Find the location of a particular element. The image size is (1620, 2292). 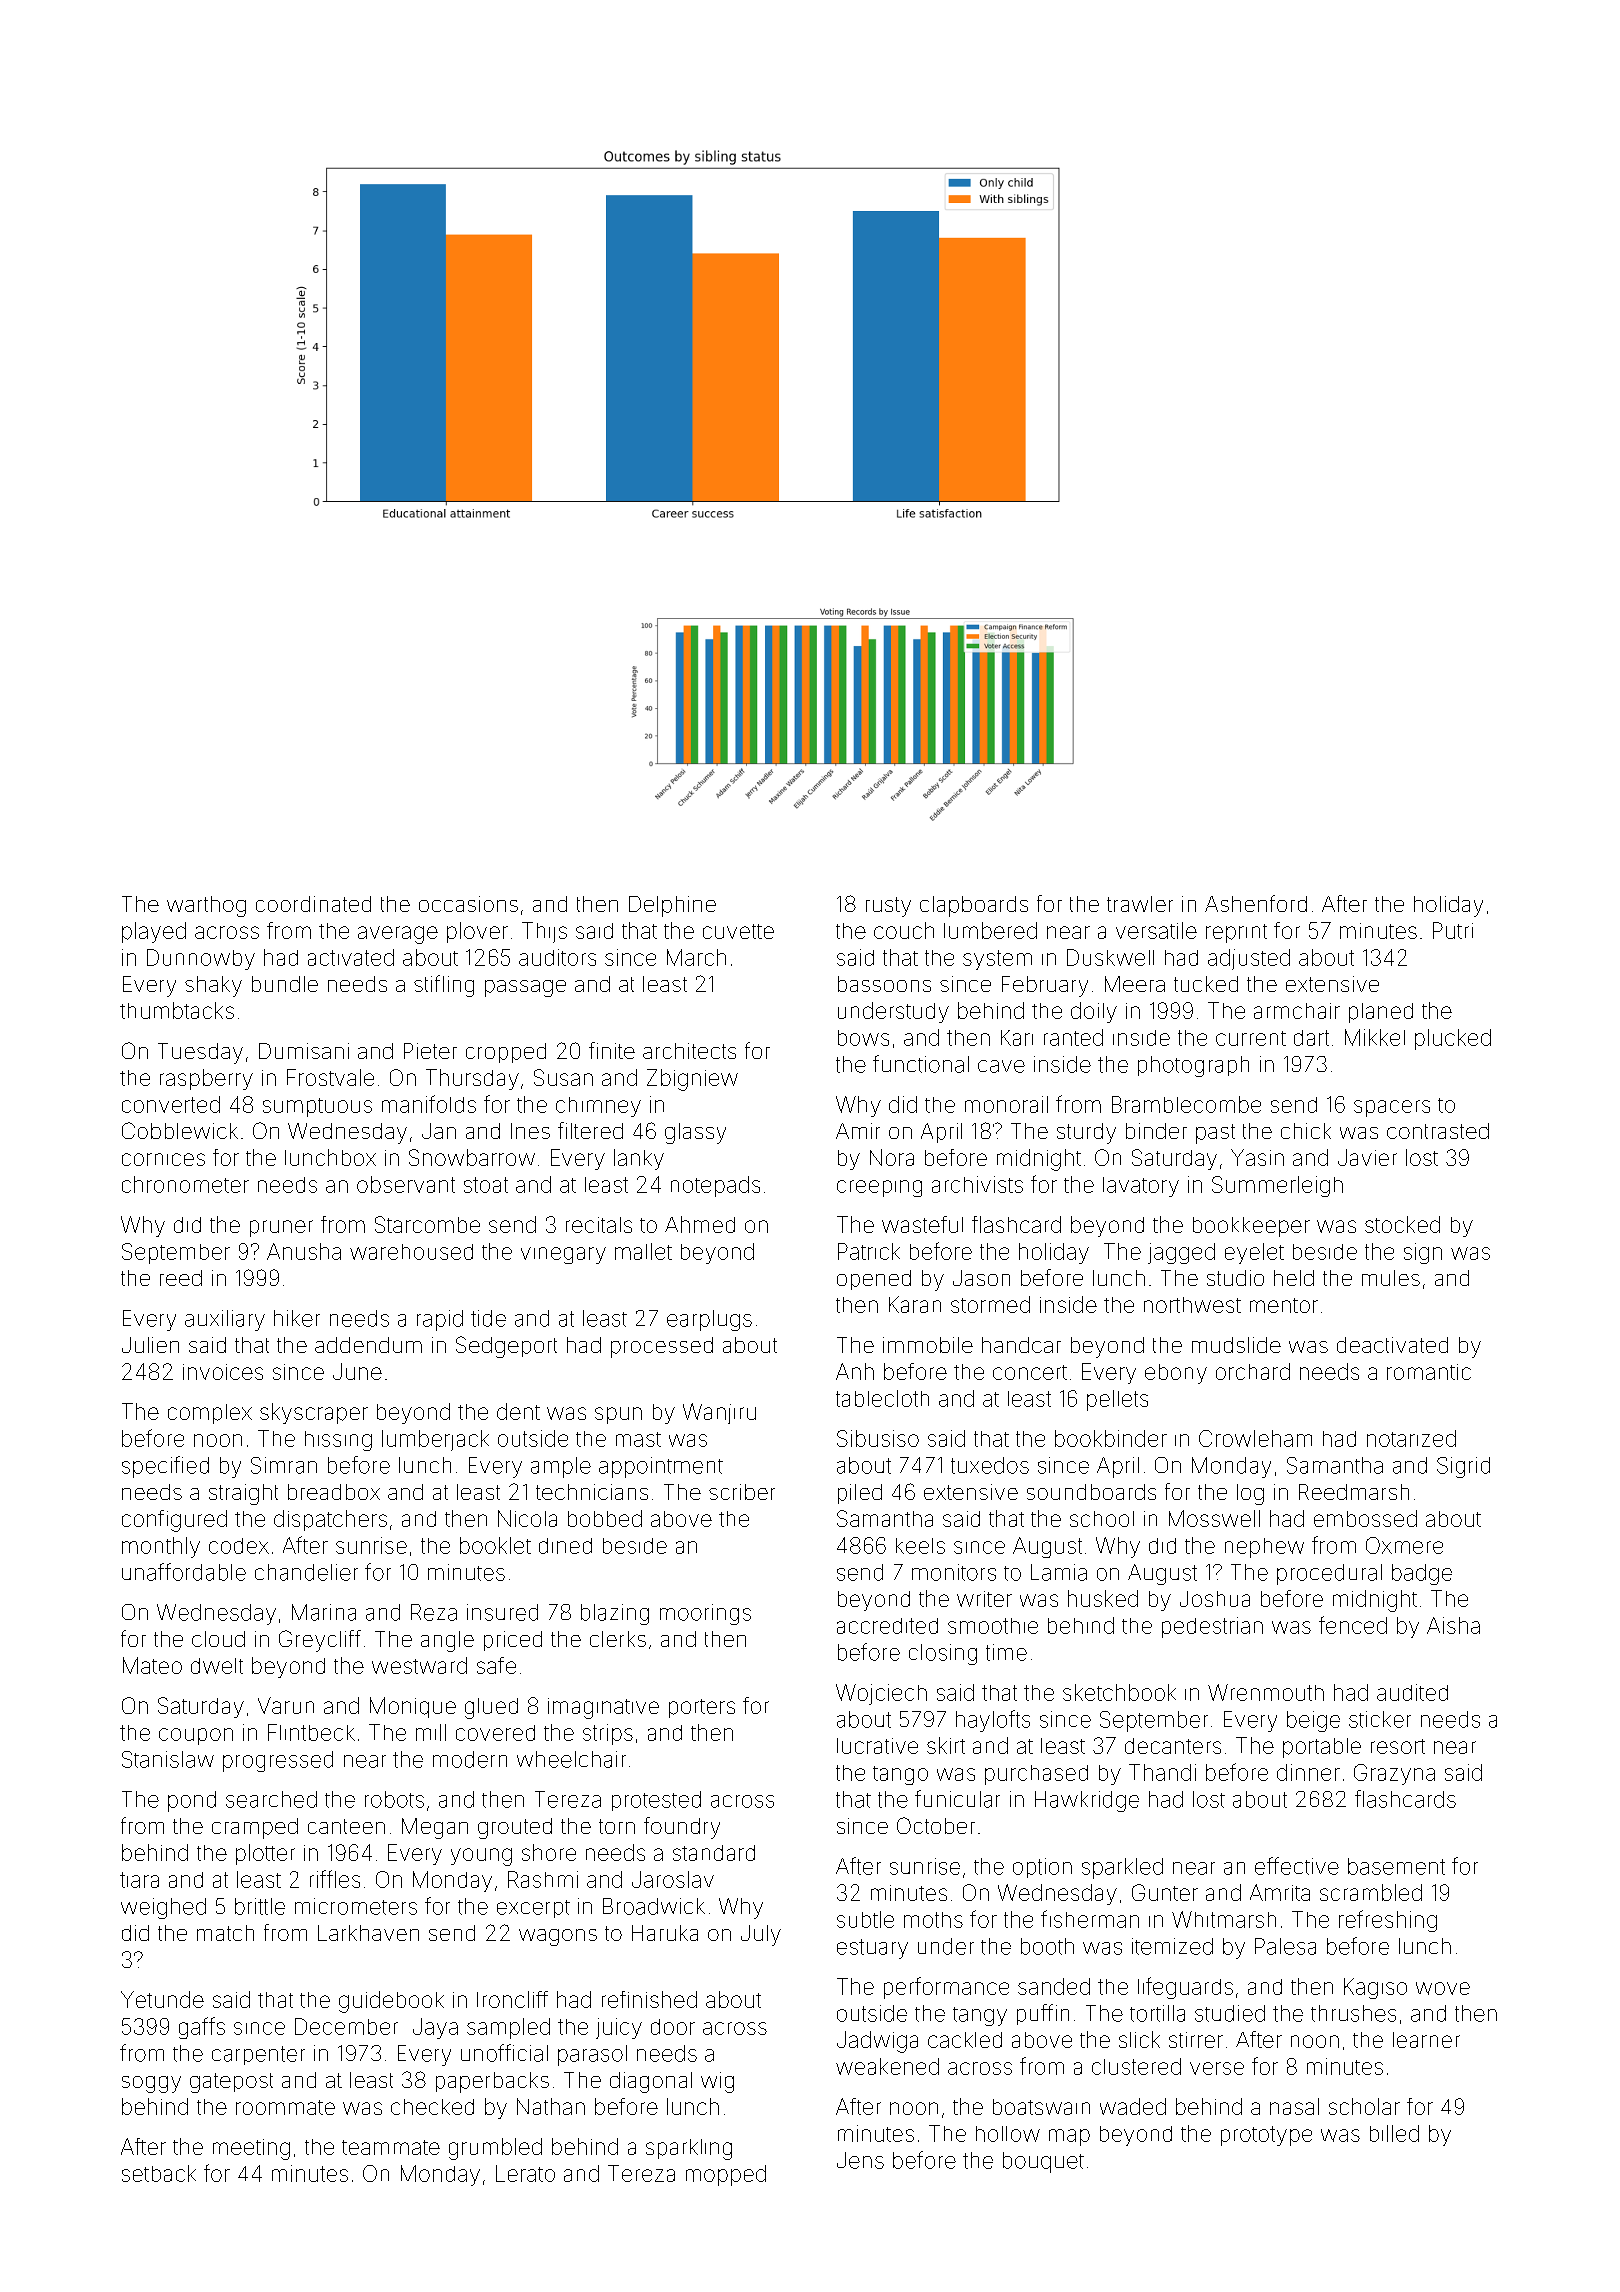

mill is located at coordinates (431, 1732).
